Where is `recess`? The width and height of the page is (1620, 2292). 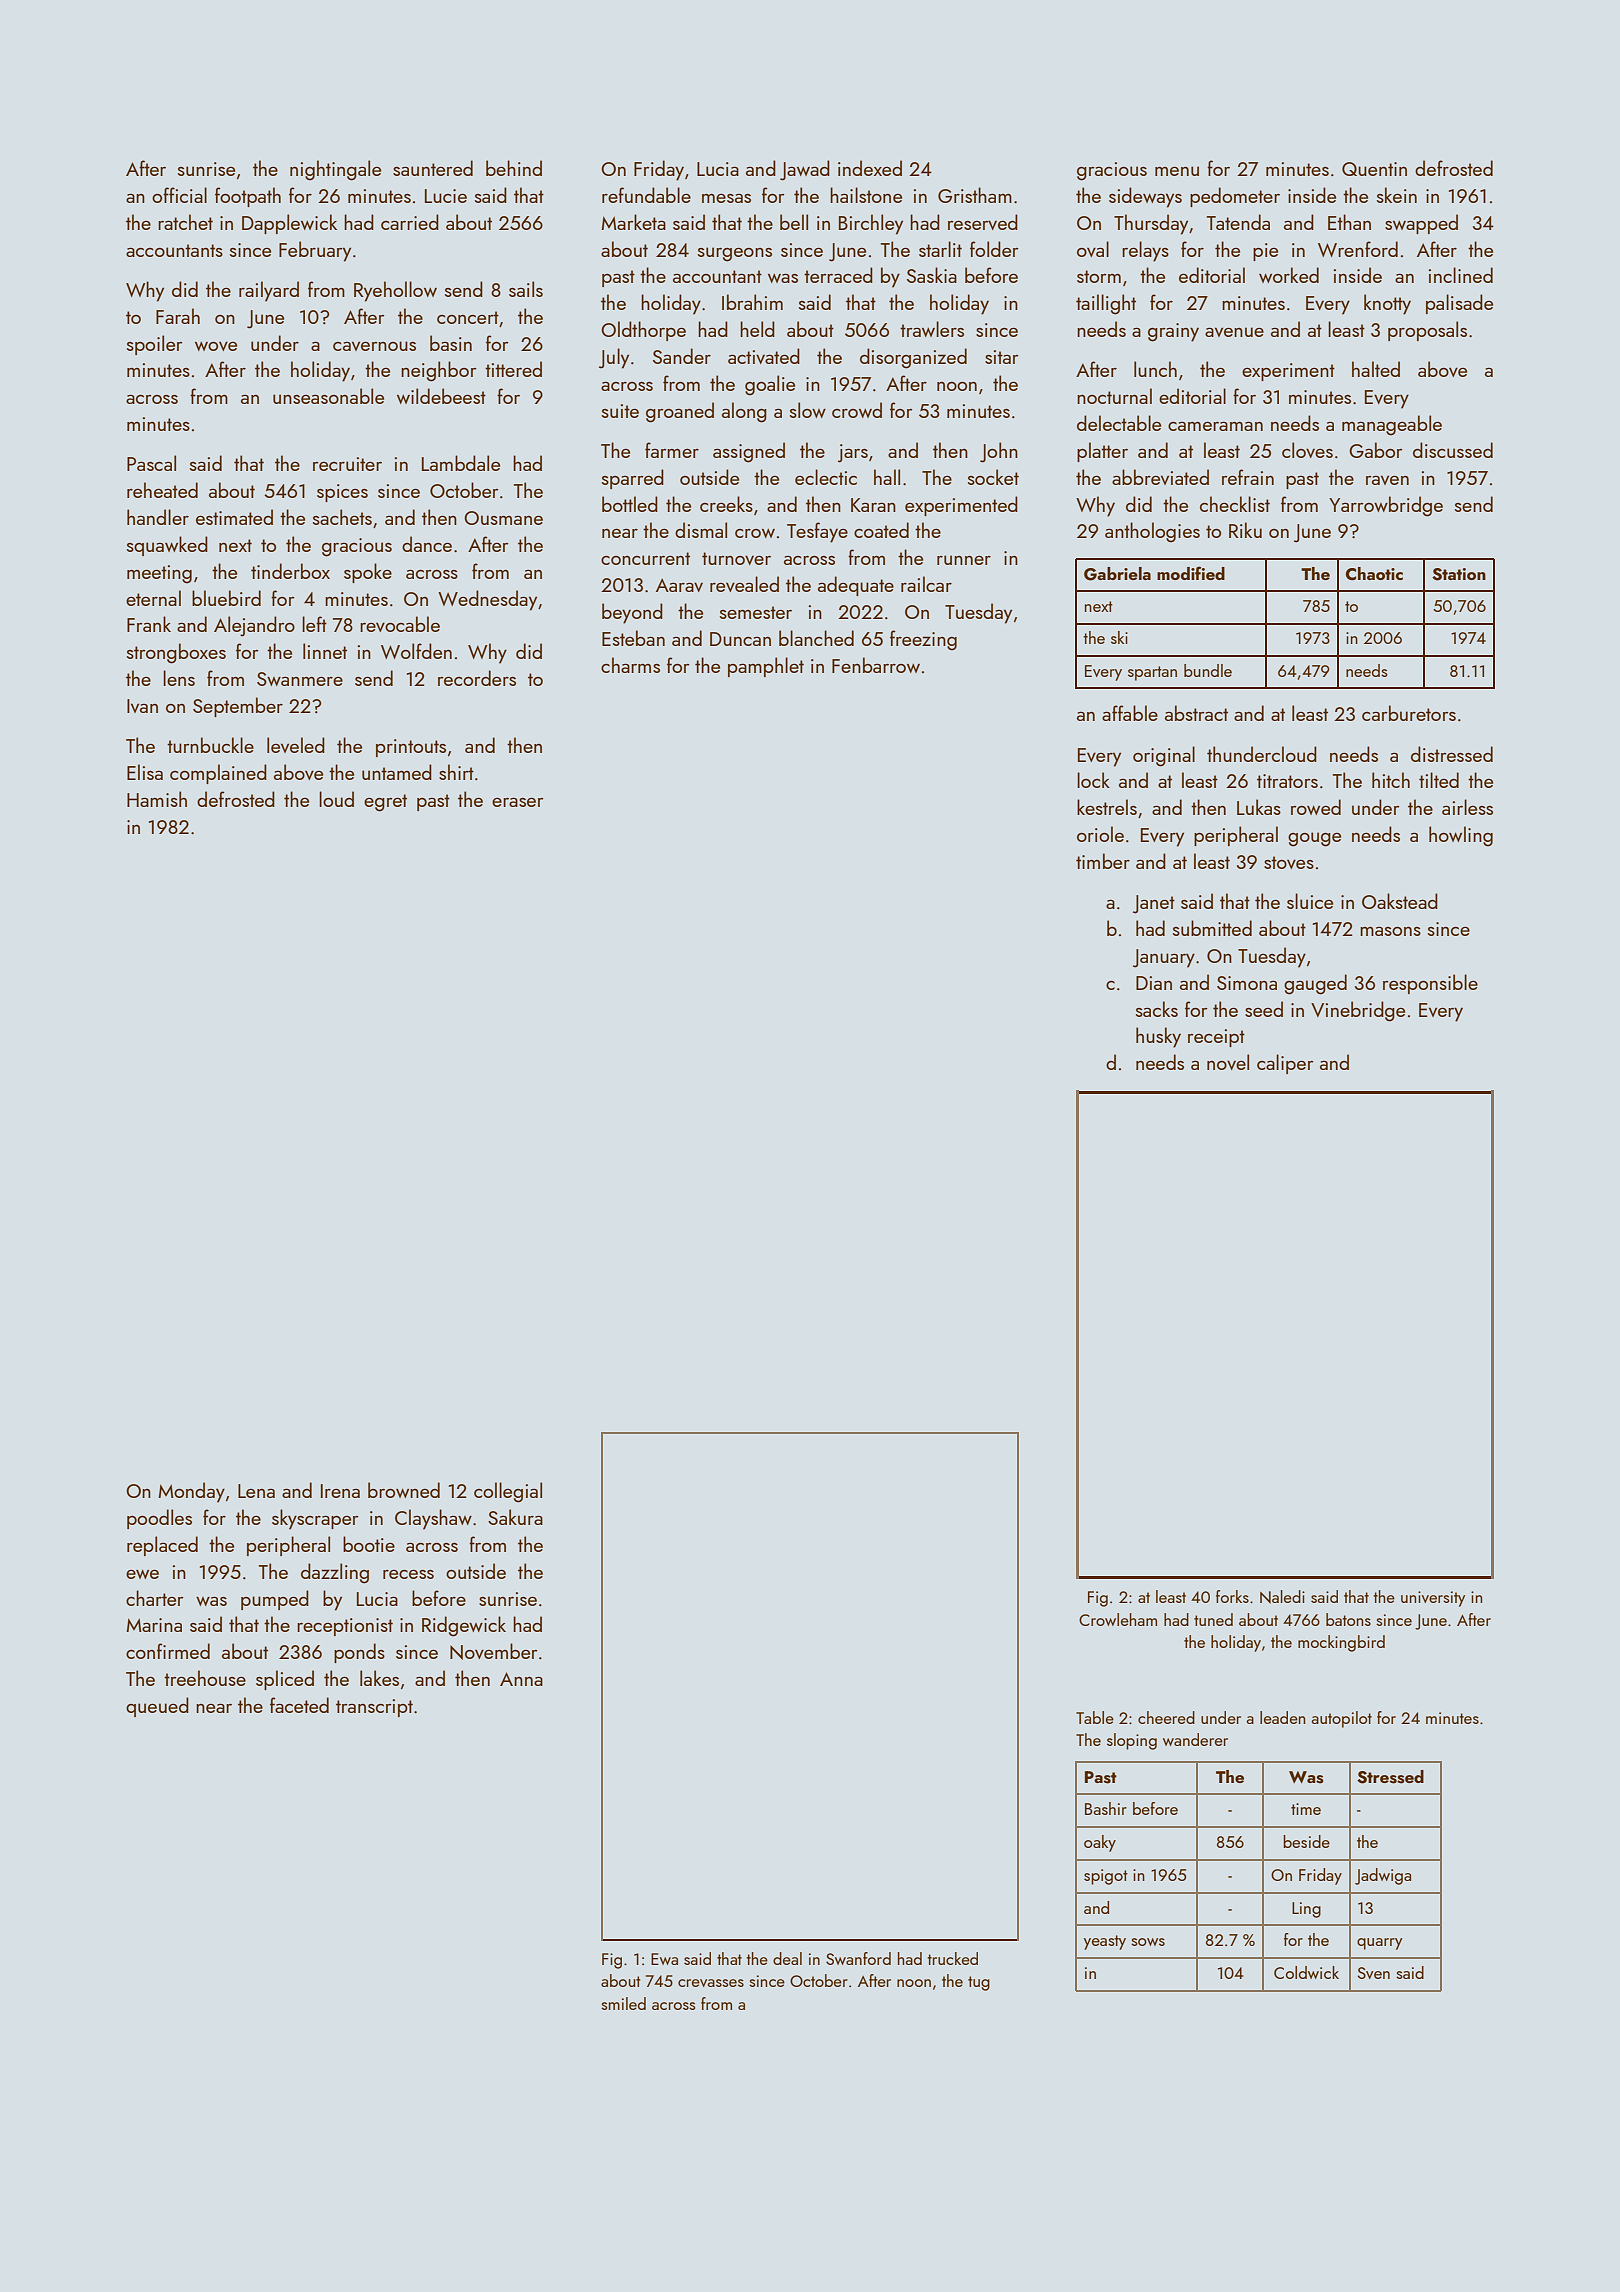 recess is located at coordinates (408, 1574).
